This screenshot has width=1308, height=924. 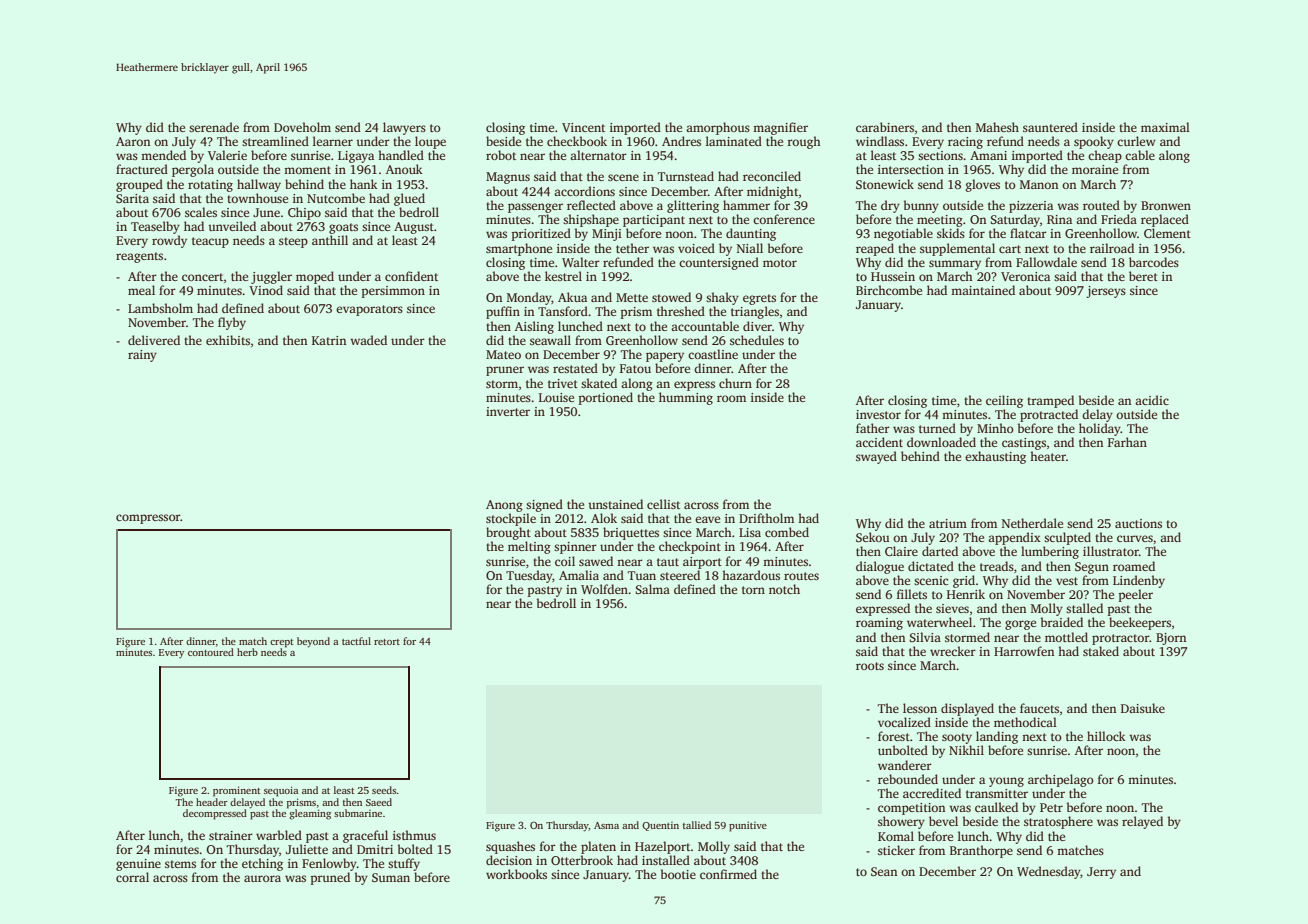 I want to click on mended, so click(x=163, y=155).
